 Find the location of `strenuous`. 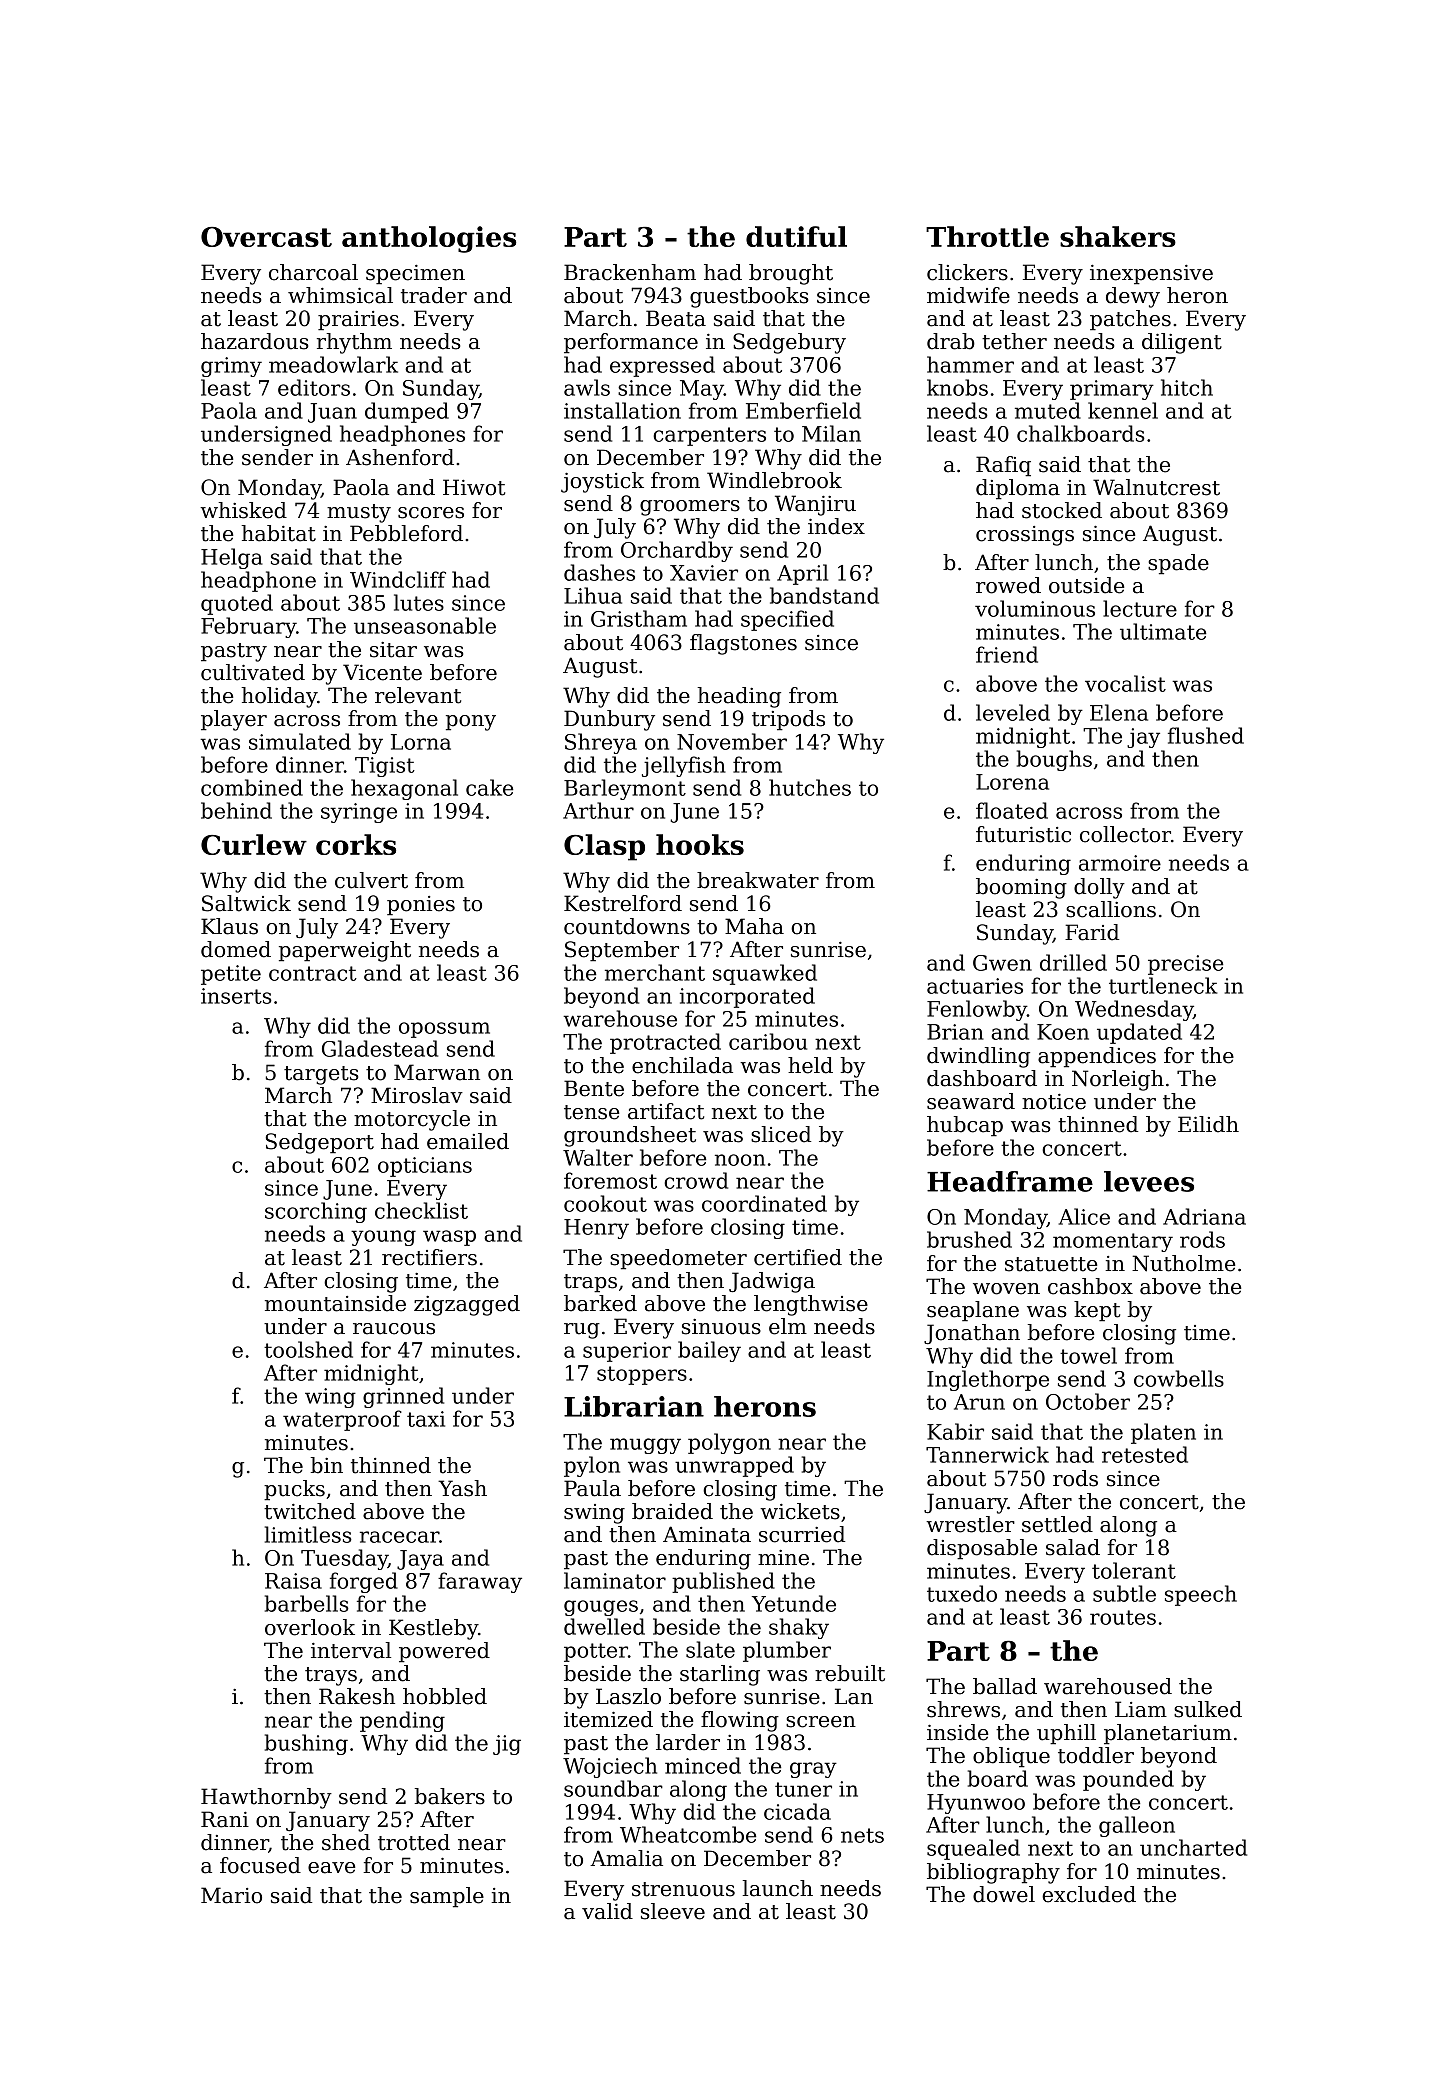

strenuous is located at coordinates (683, 1889).
